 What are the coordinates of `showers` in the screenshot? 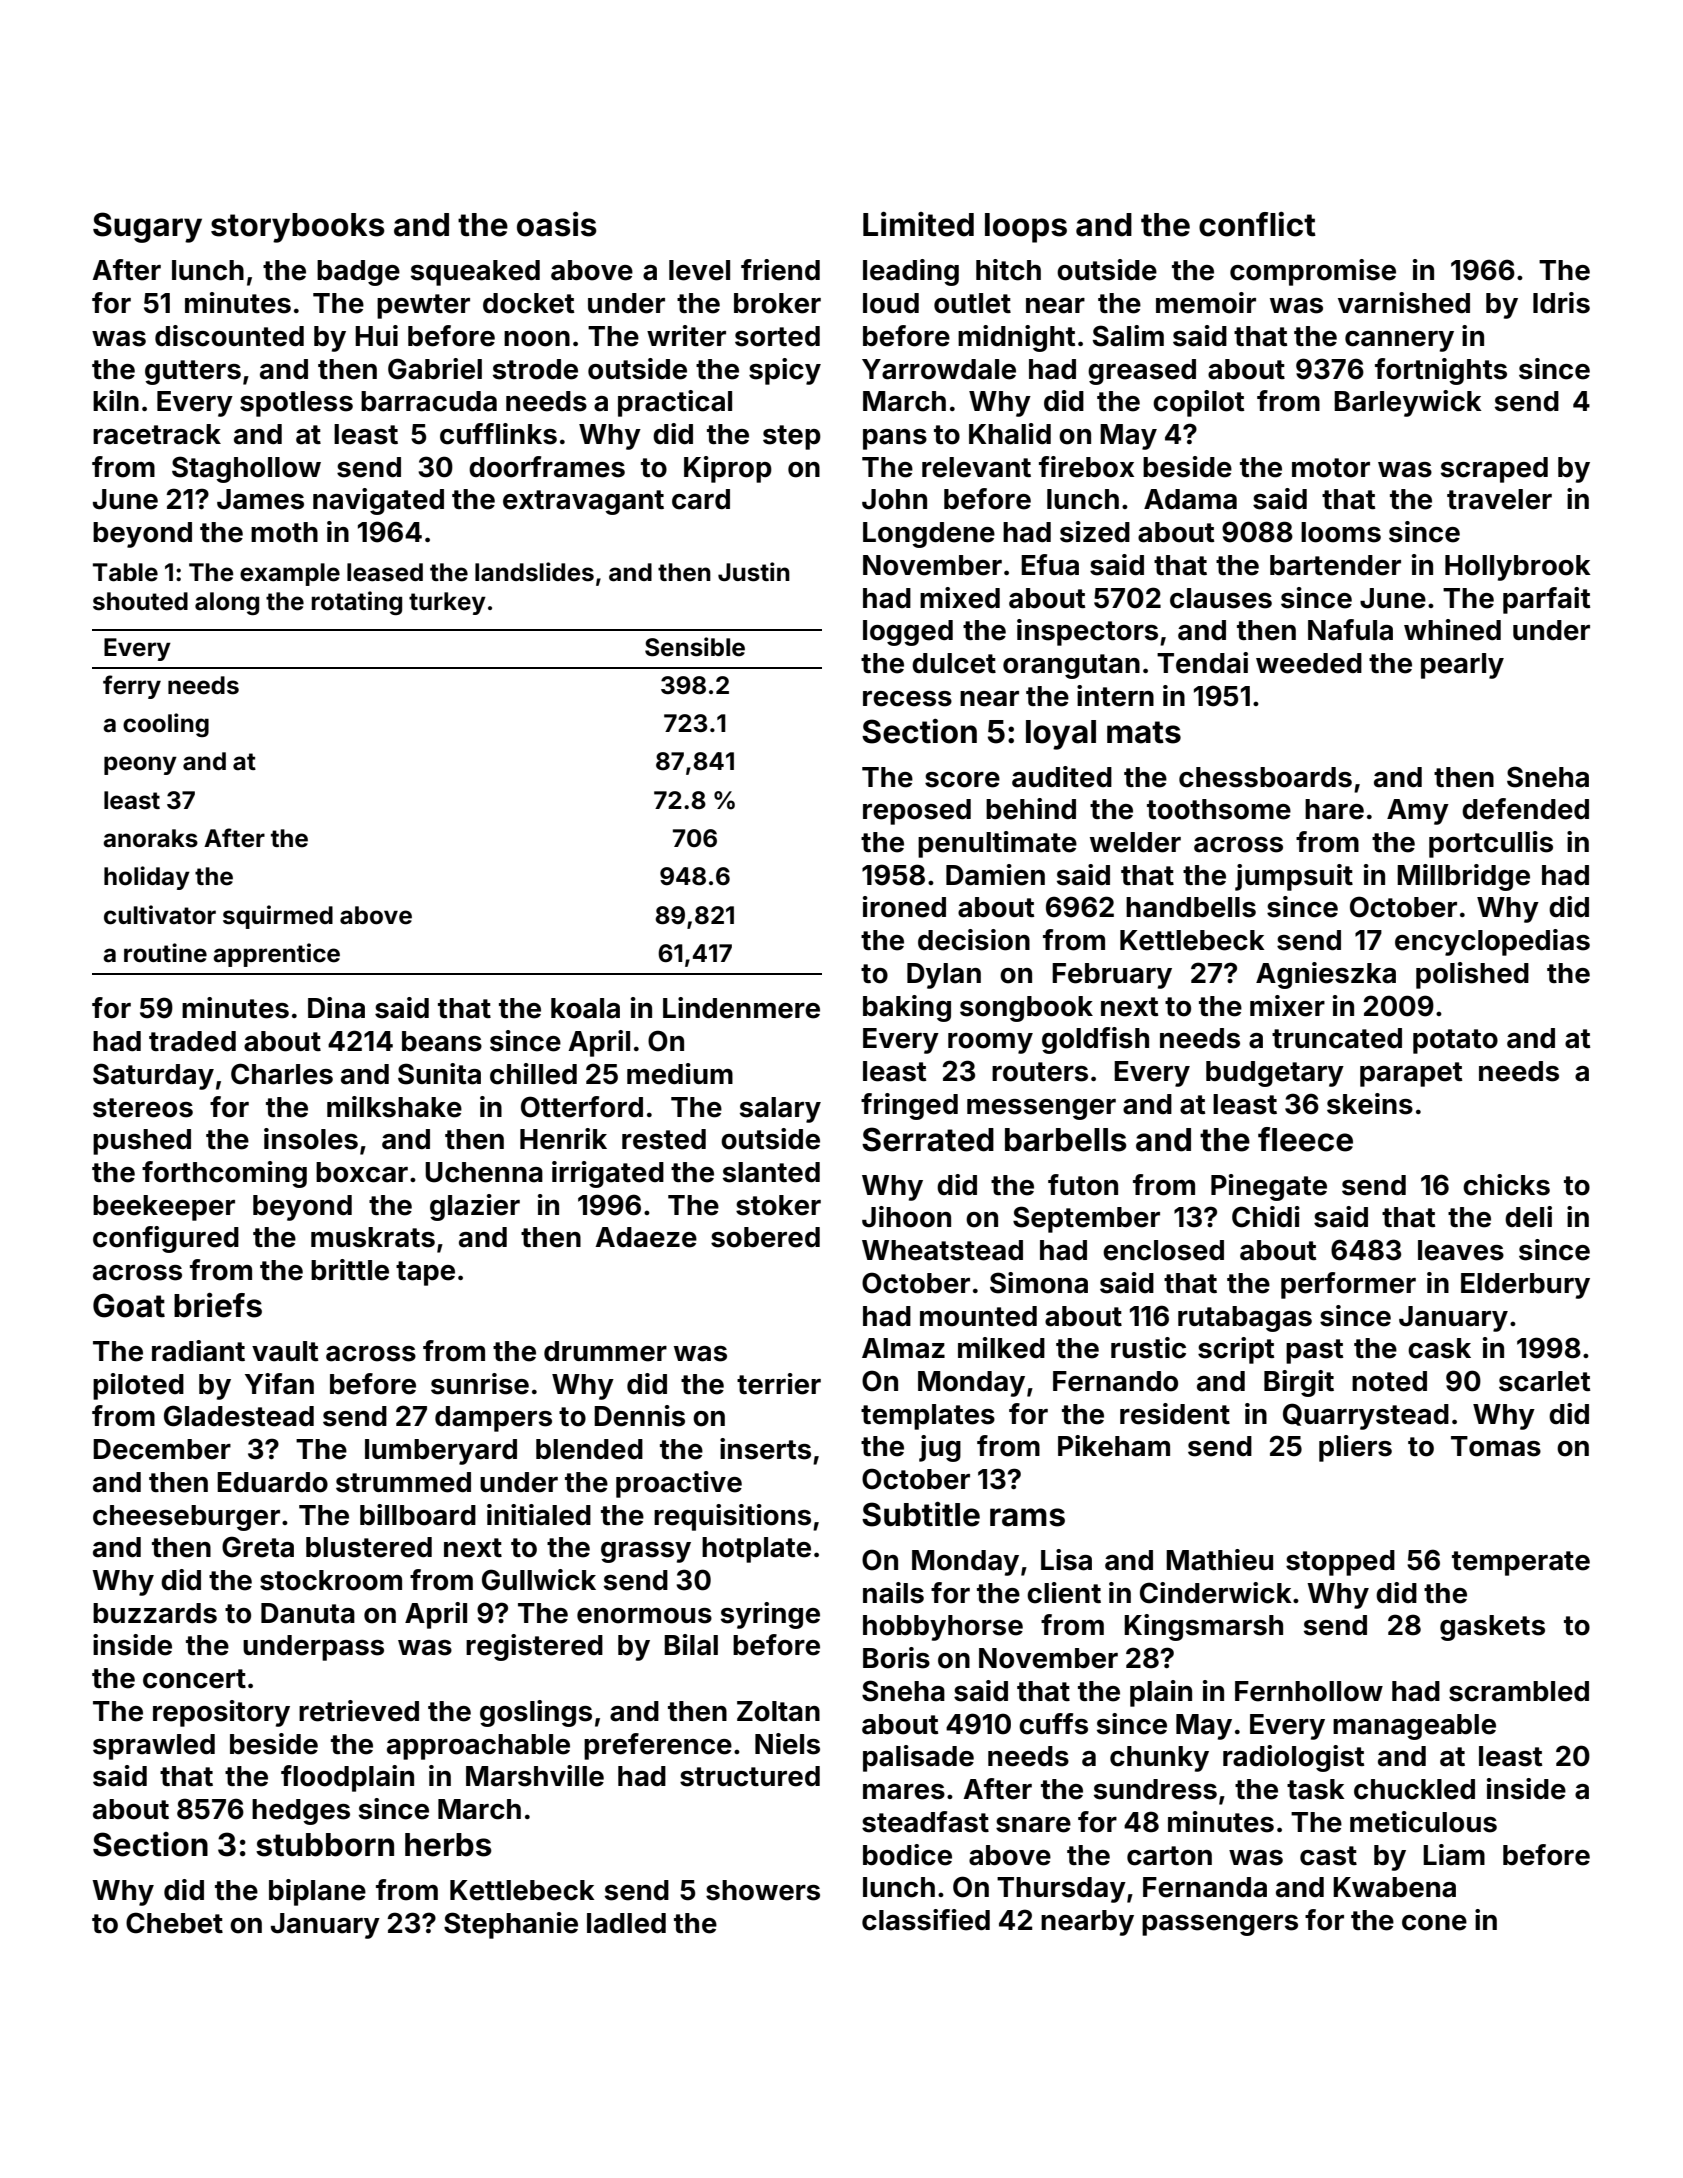 It's located at (763, 1890).
